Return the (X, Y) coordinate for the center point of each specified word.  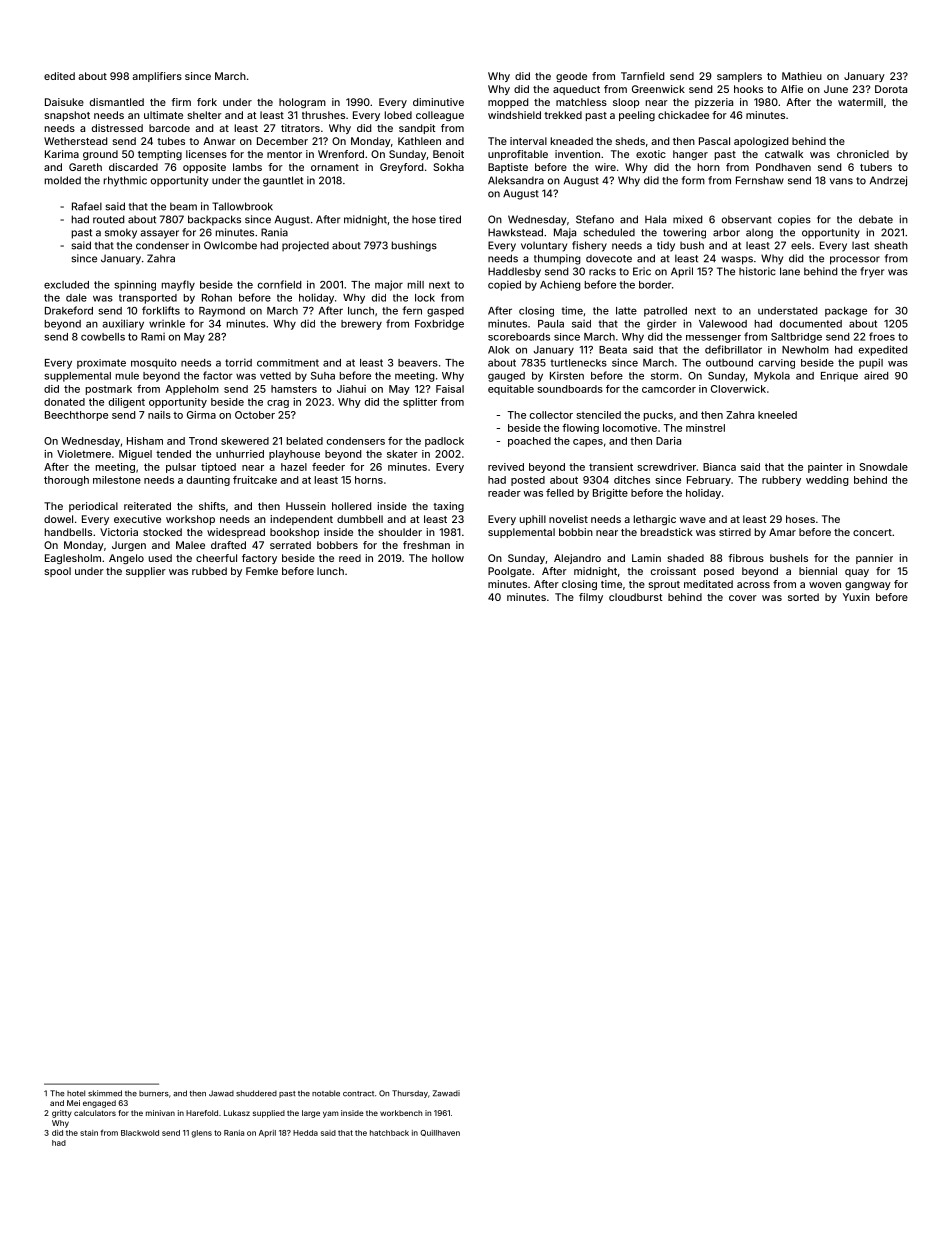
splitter (420, 403)
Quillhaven (440, 1133)
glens (201, 1134)
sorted (803, 597)
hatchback (389, 1133)
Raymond (222, 312)
